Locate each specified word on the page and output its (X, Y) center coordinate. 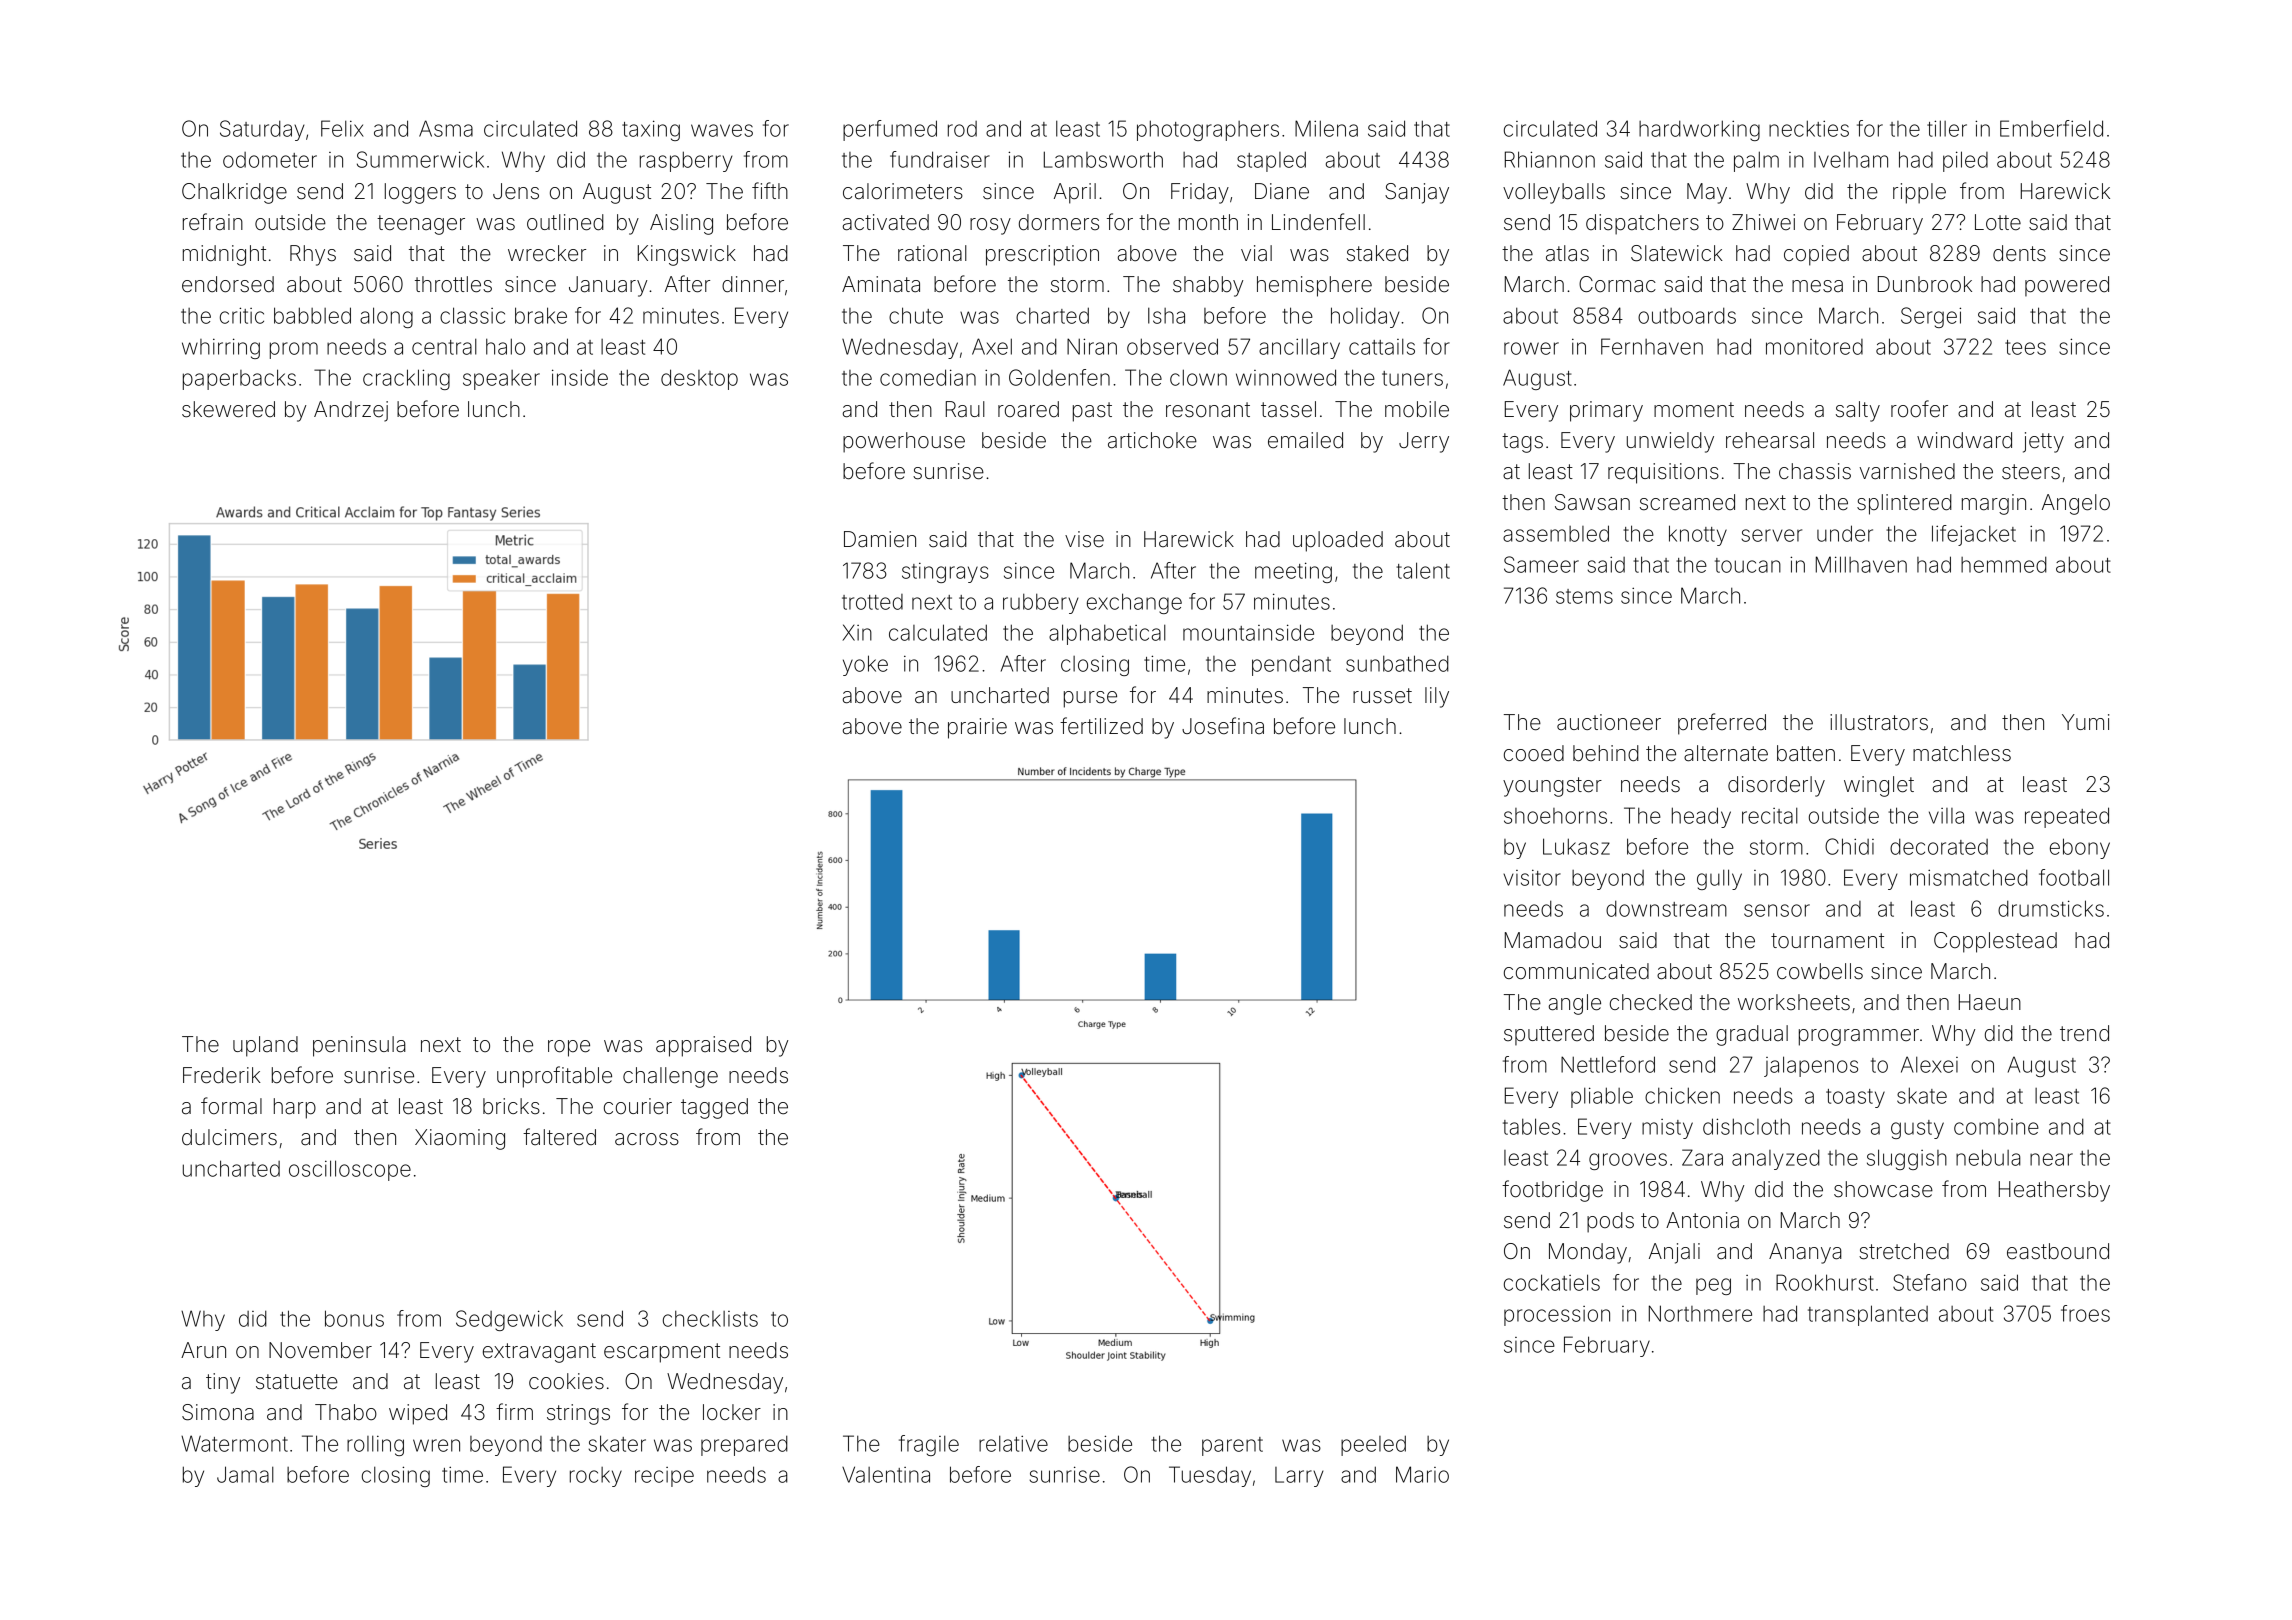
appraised (703, 1046)
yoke (865, 665)
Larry (1299, 1477)
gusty (1917, 1129)
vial (1256, 253)
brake (541, 315)
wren (436, 1445)
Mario (1422, 1474)
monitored (1814, 347)
